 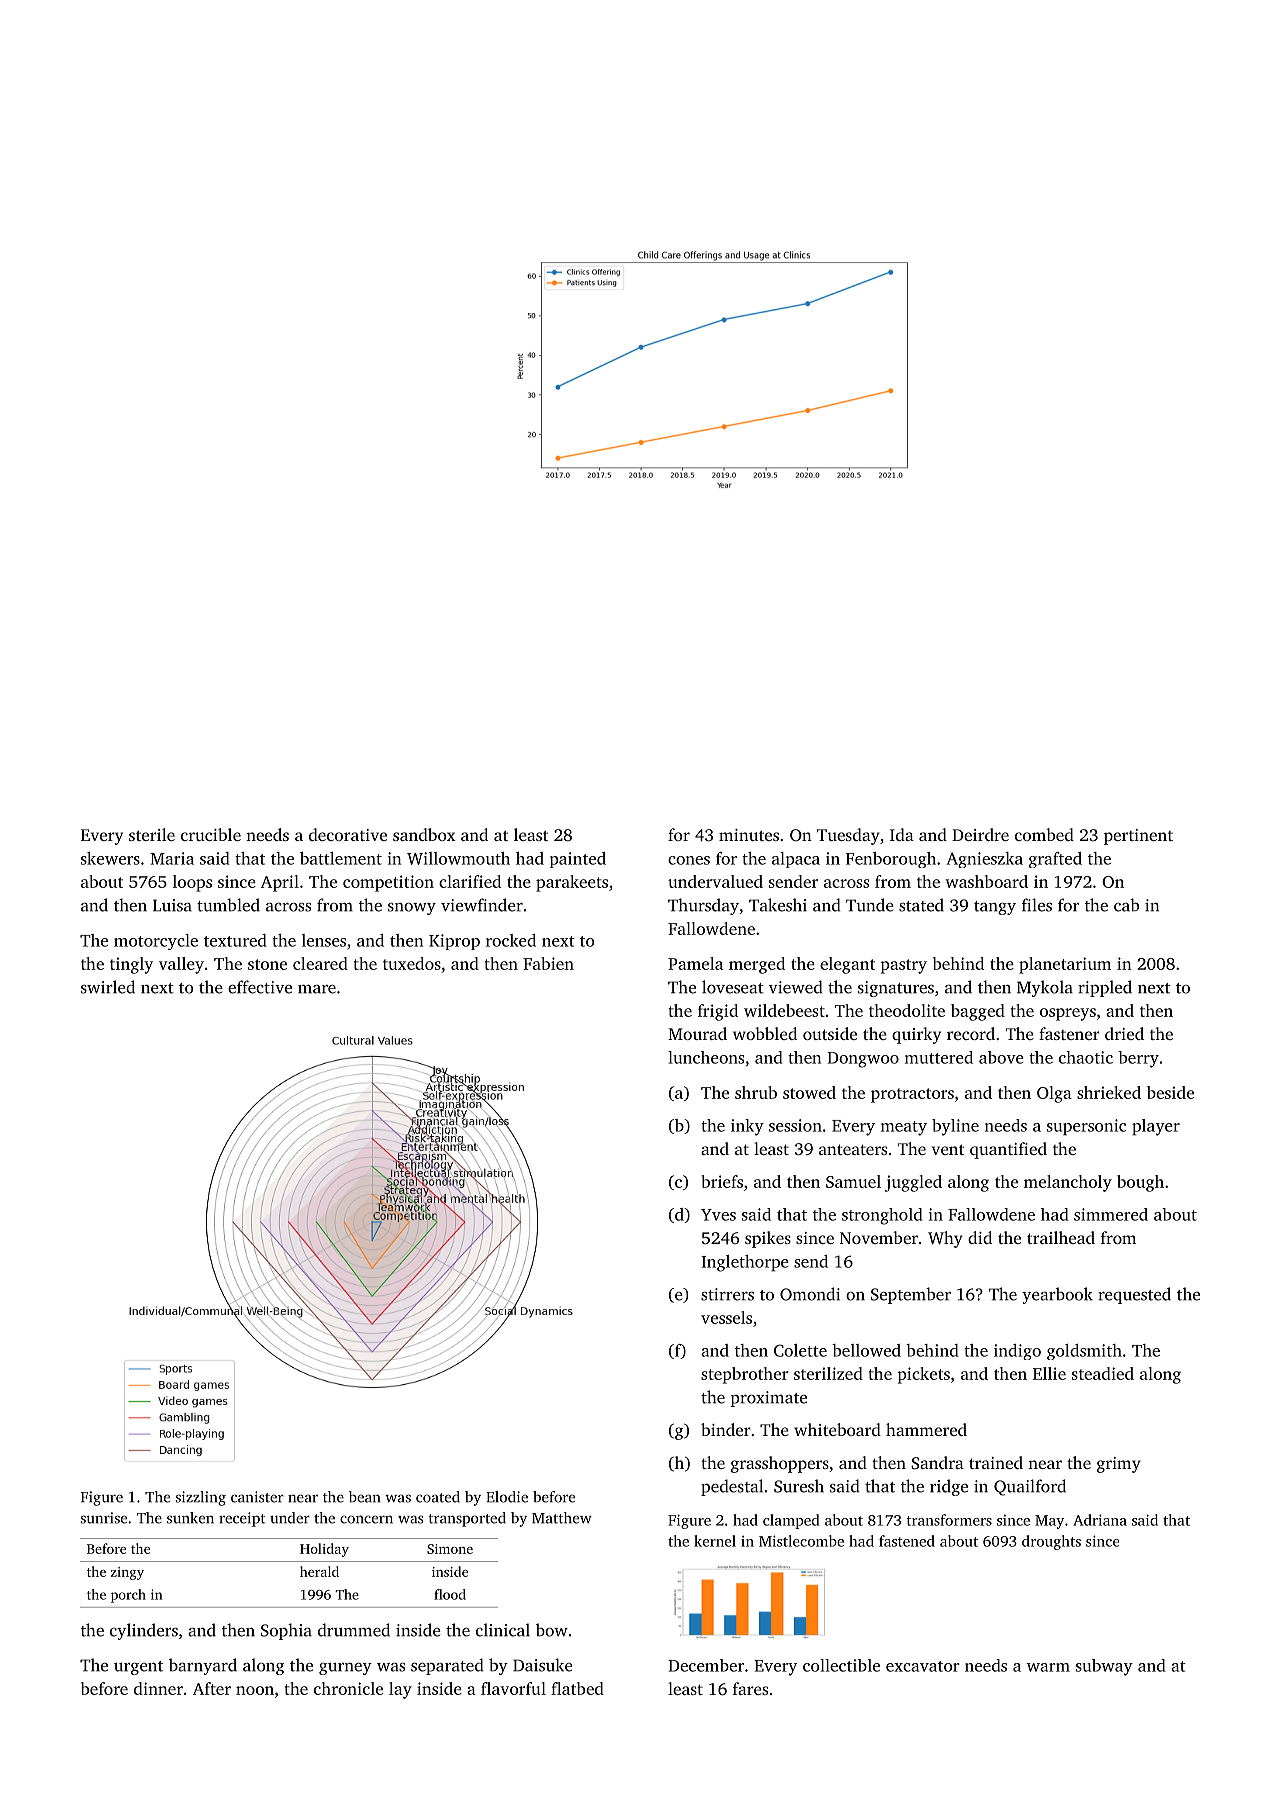 I want to click on goldsmith, so click(x=1084, y=1352).
